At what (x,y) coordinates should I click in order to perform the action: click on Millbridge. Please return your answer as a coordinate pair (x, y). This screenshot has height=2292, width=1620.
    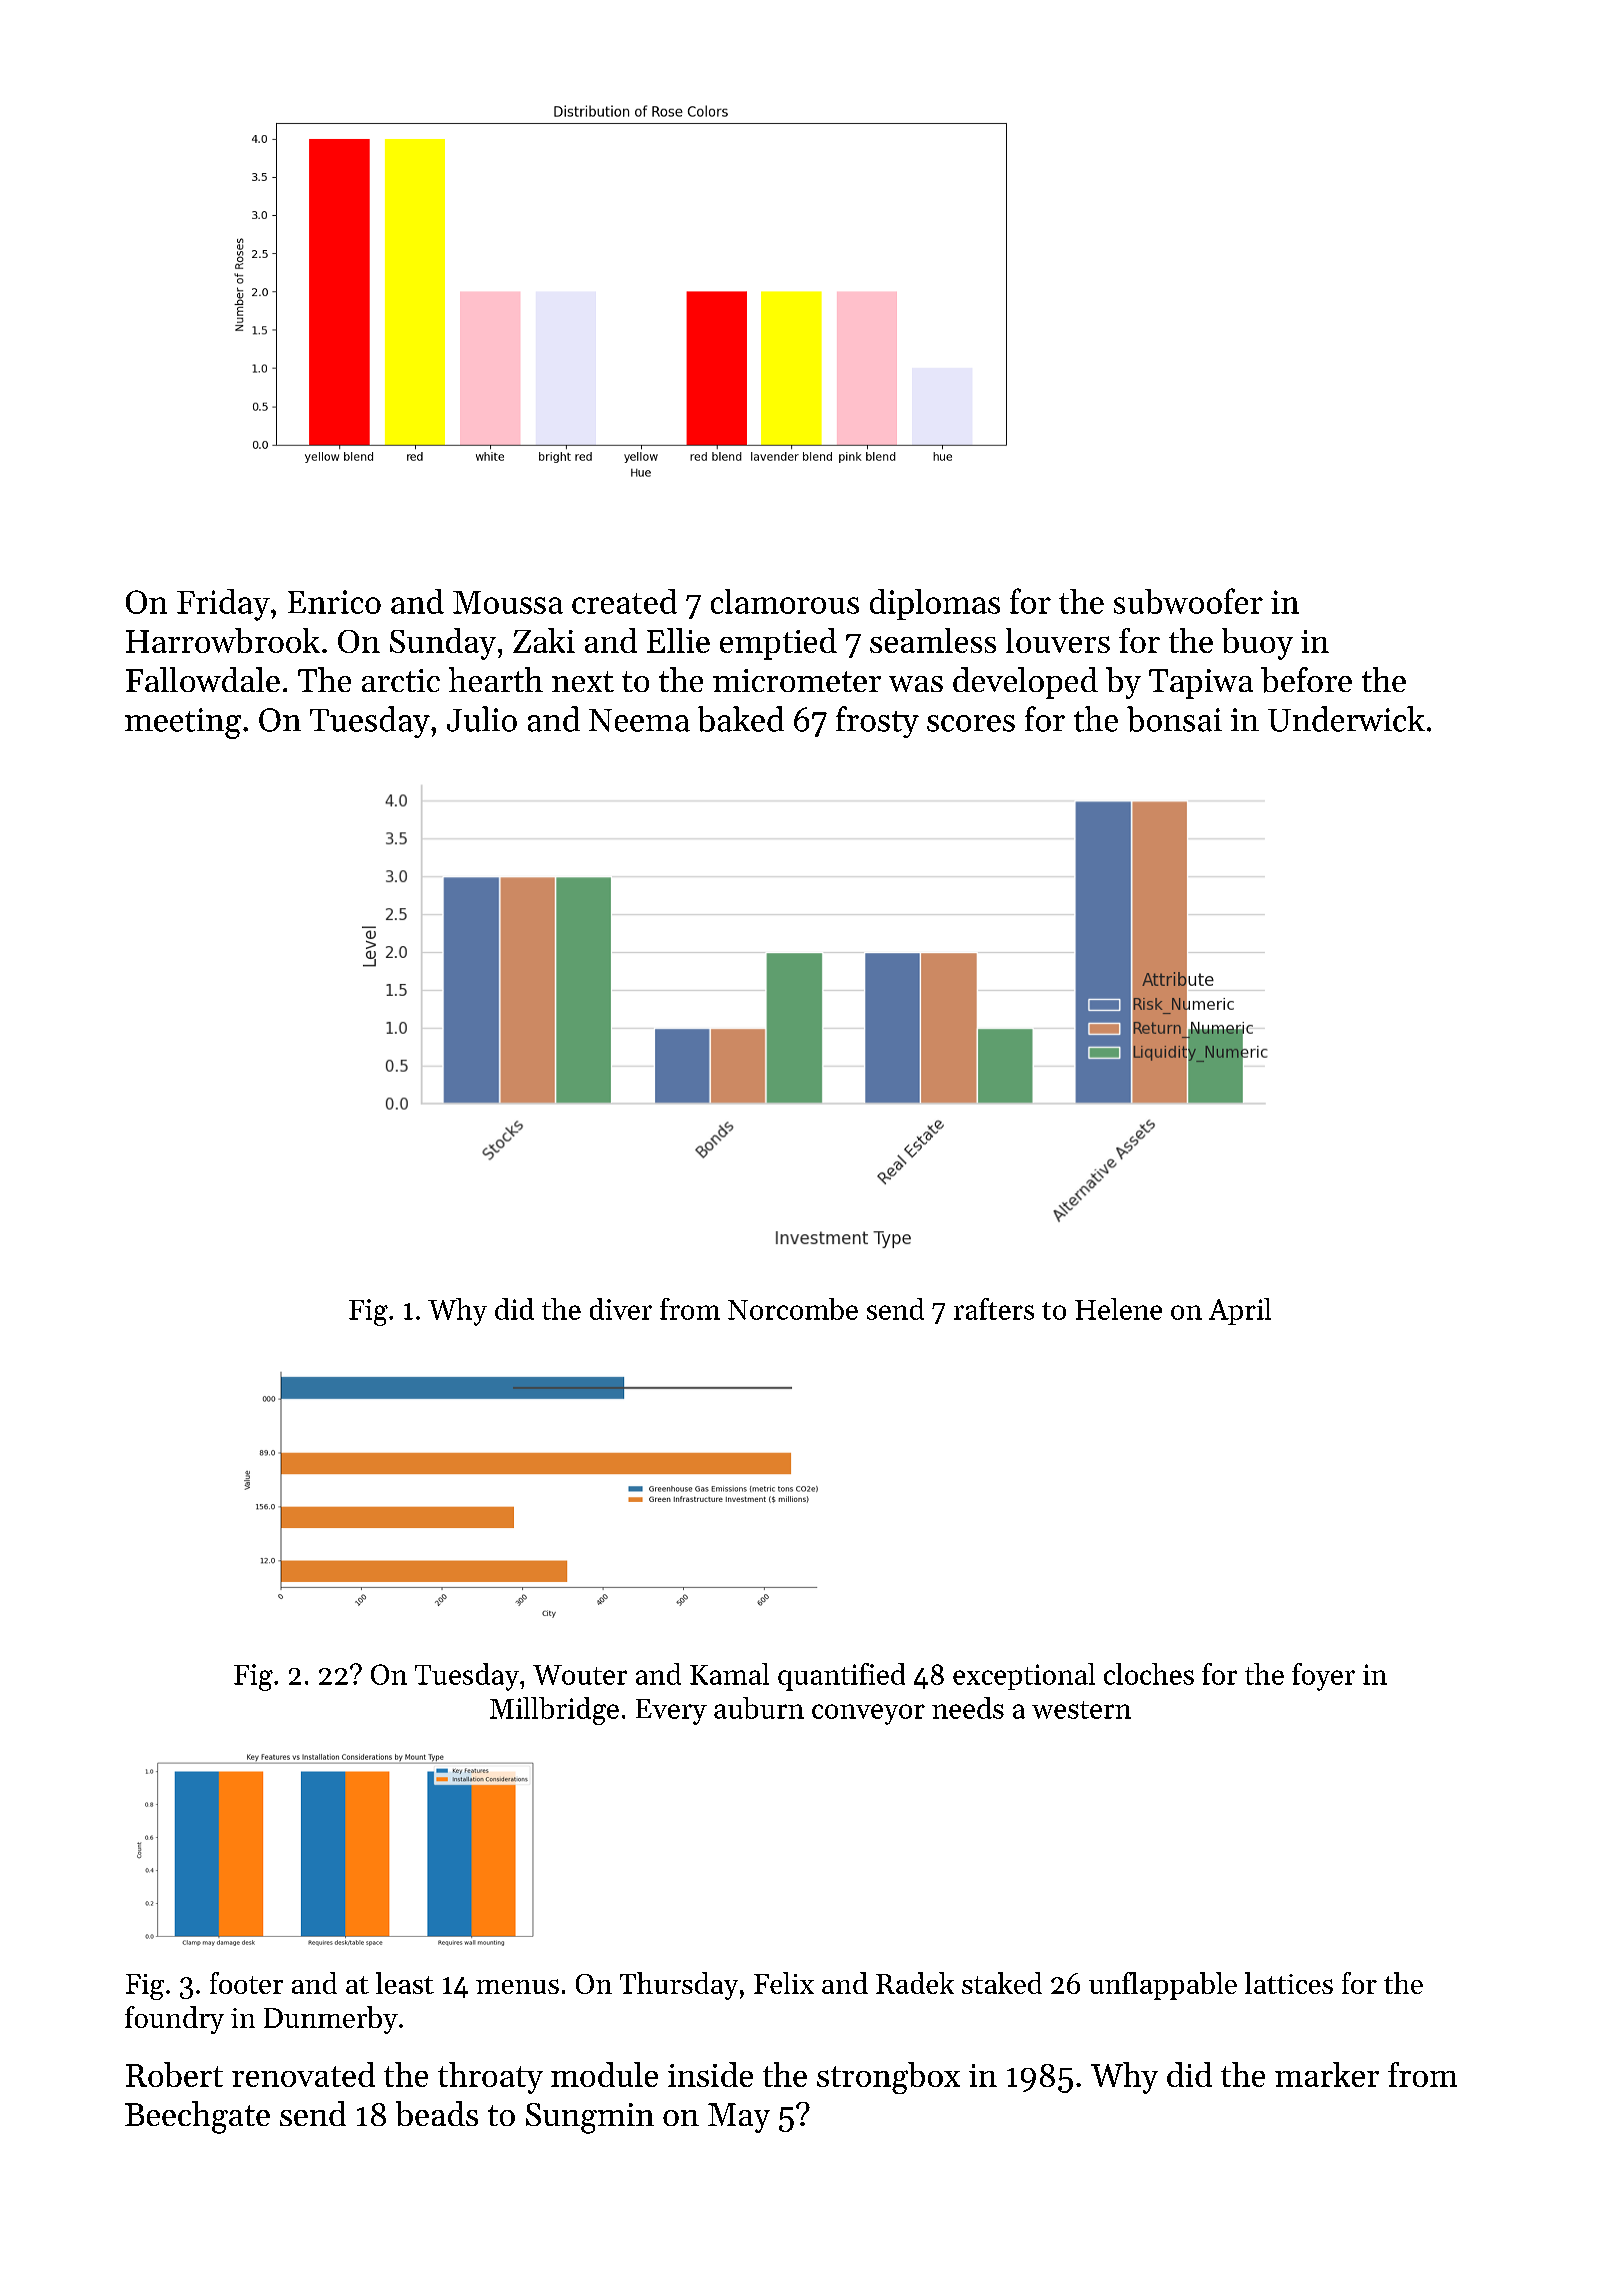
    Looking at the image, I should click on (554, 1711).
